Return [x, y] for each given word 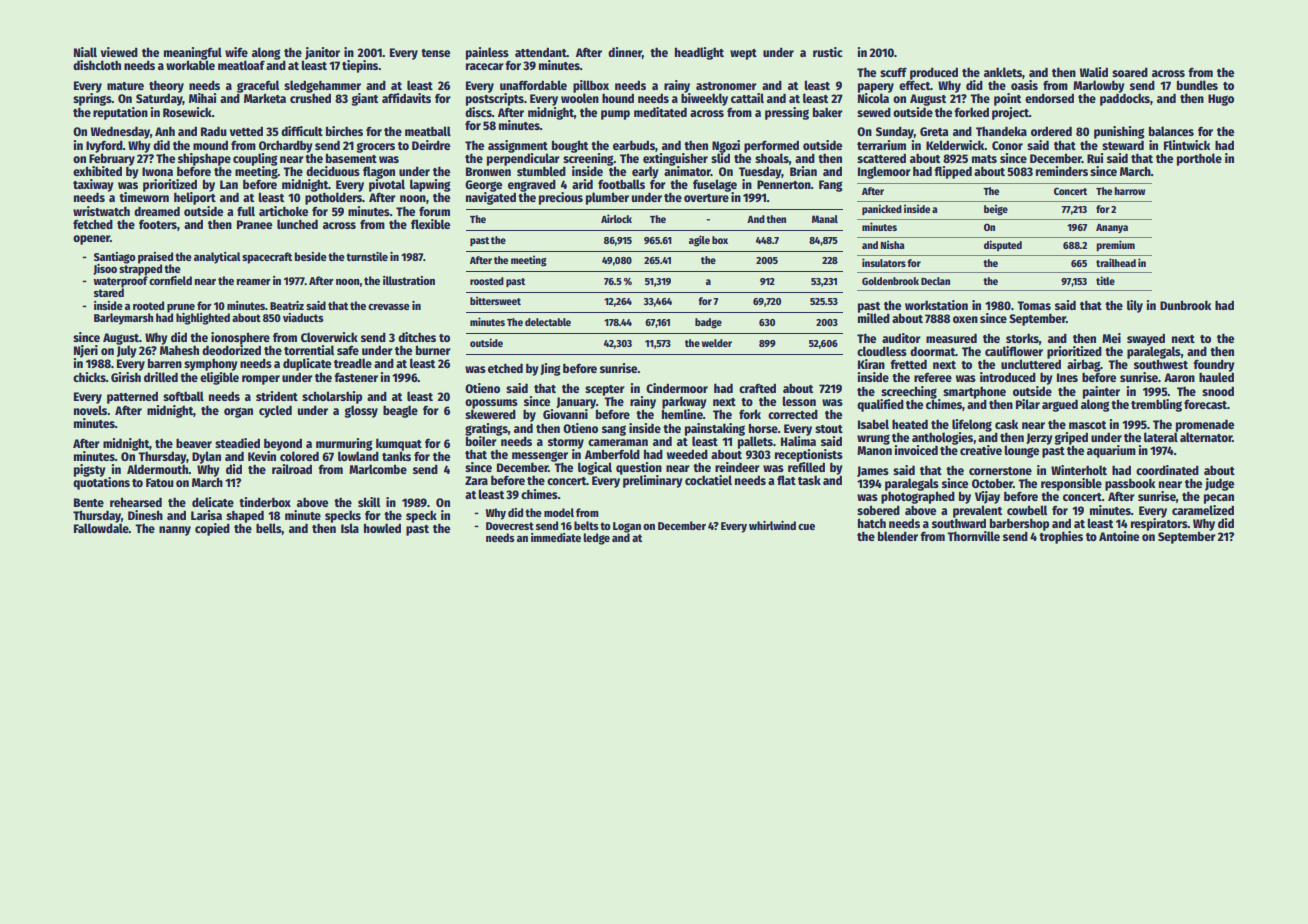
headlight [699, 53]
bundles [1197, 85]
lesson [799, 401]
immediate [556, 537]
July [127, 351]
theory [166, 86]
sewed [874, 112]
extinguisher [675, 159]
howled [382, 528]
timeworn [144, 197]
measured [951, 338]
